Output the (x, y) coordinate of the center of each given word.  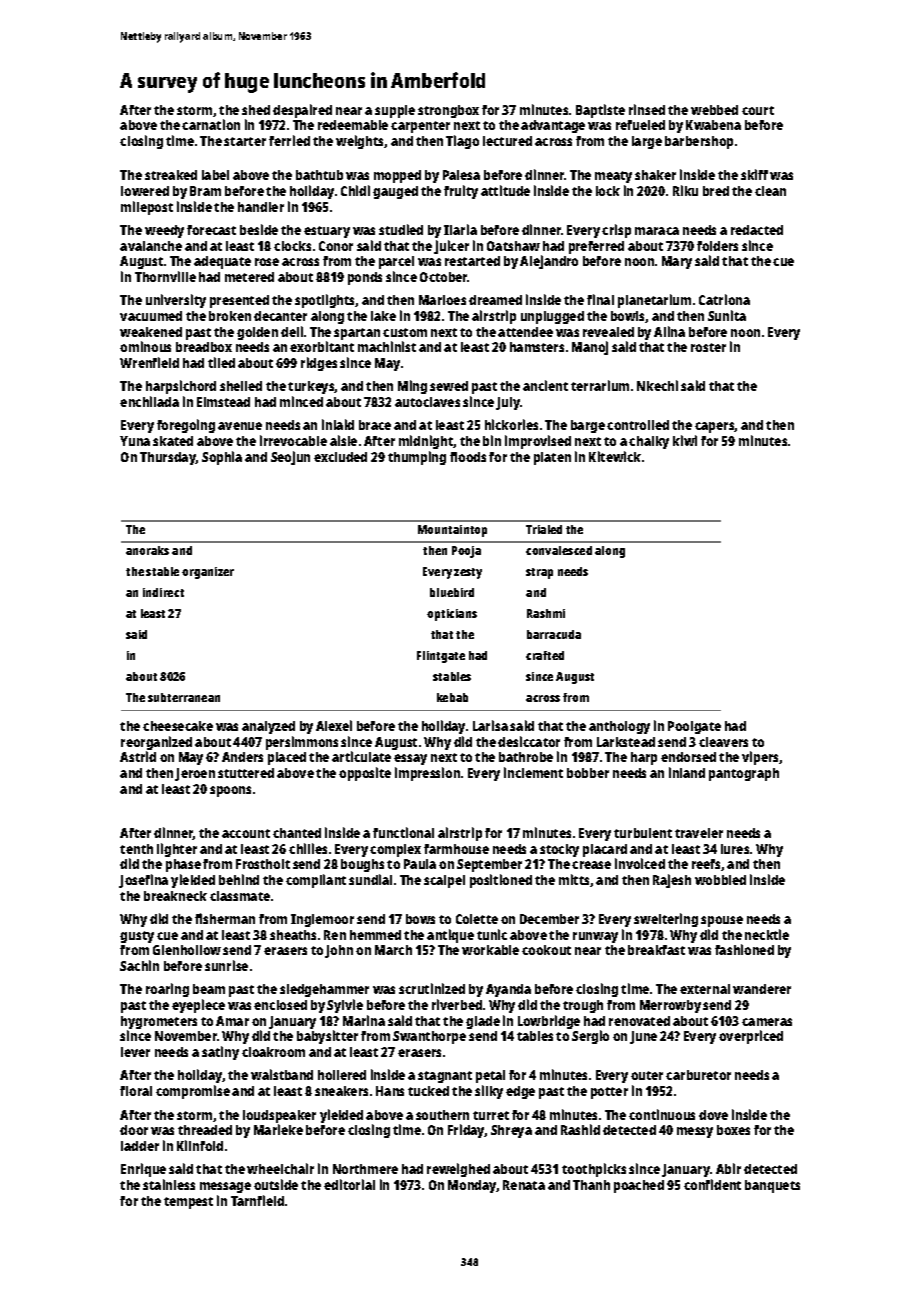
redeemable (353, 125)
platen (552, 458)
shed (256, 110)
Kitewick (615, 456)
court (758, 110)
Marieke (278, 1129)
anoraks (147, 550)
